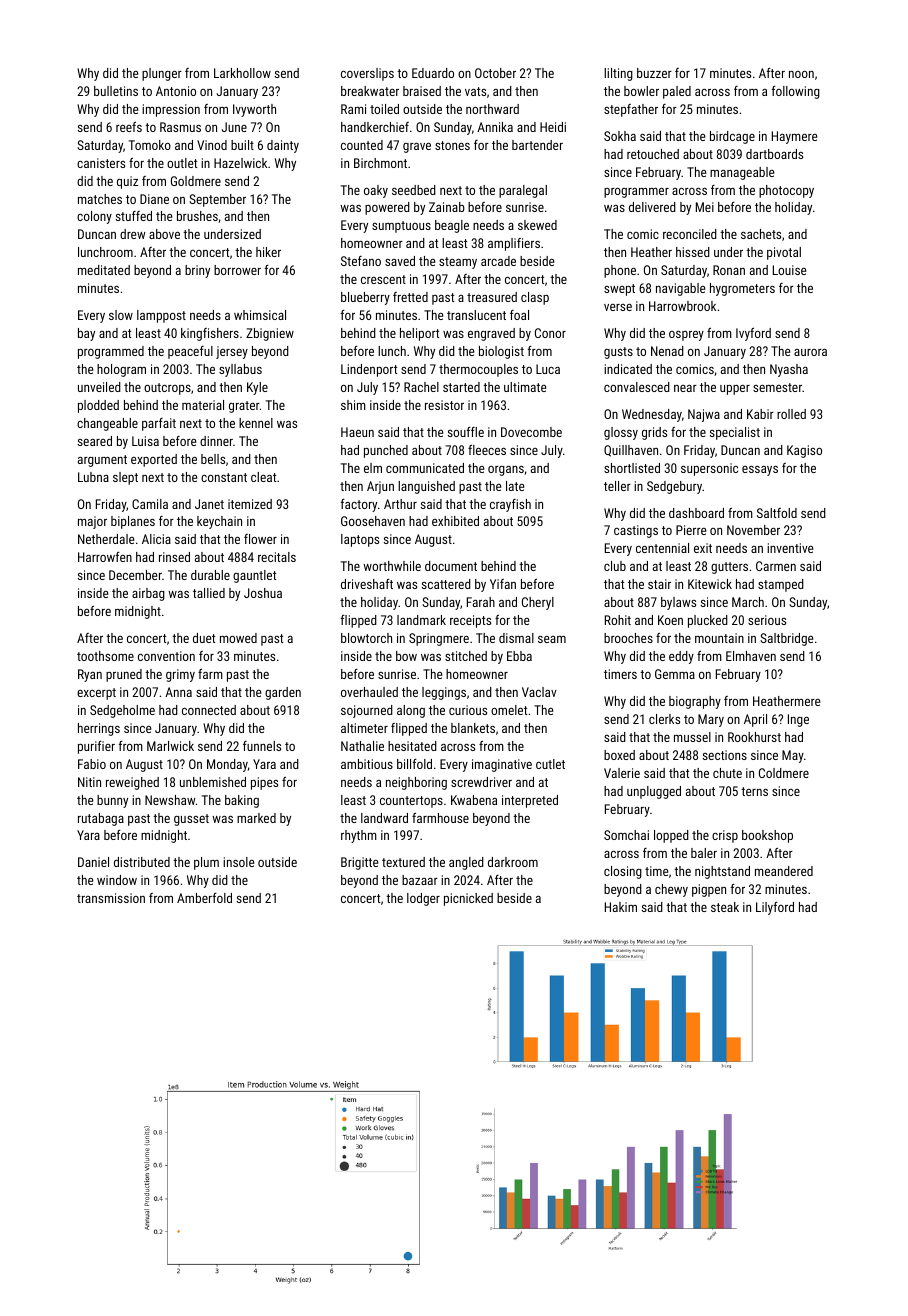 This screenshot has width=908, height=1316. Describe the element at coordinates (414, 764) in the screenshot. I see `billfold` at that location.
